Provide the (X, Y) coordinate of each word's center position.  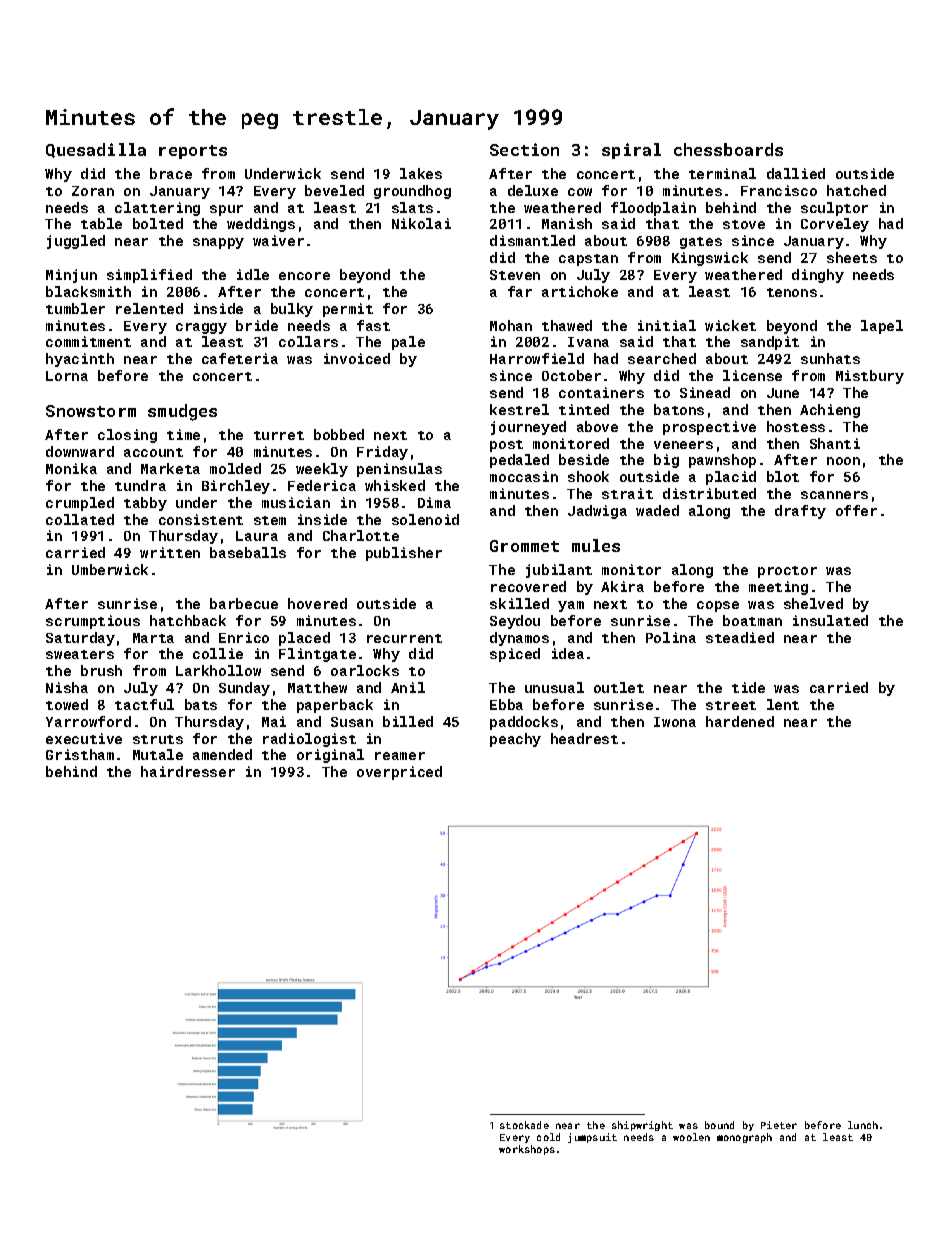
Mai (274, 721)
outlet (619, 687)
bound (719, 1125)
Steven (515, 275)
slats (412, 207)
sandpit (770, 343)
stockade (524, 1125)
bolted (158, 223)
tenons (792, 292)
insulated (830, 620)
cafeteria (240, 358)
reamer (400, 756)
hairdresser (188, 771)
